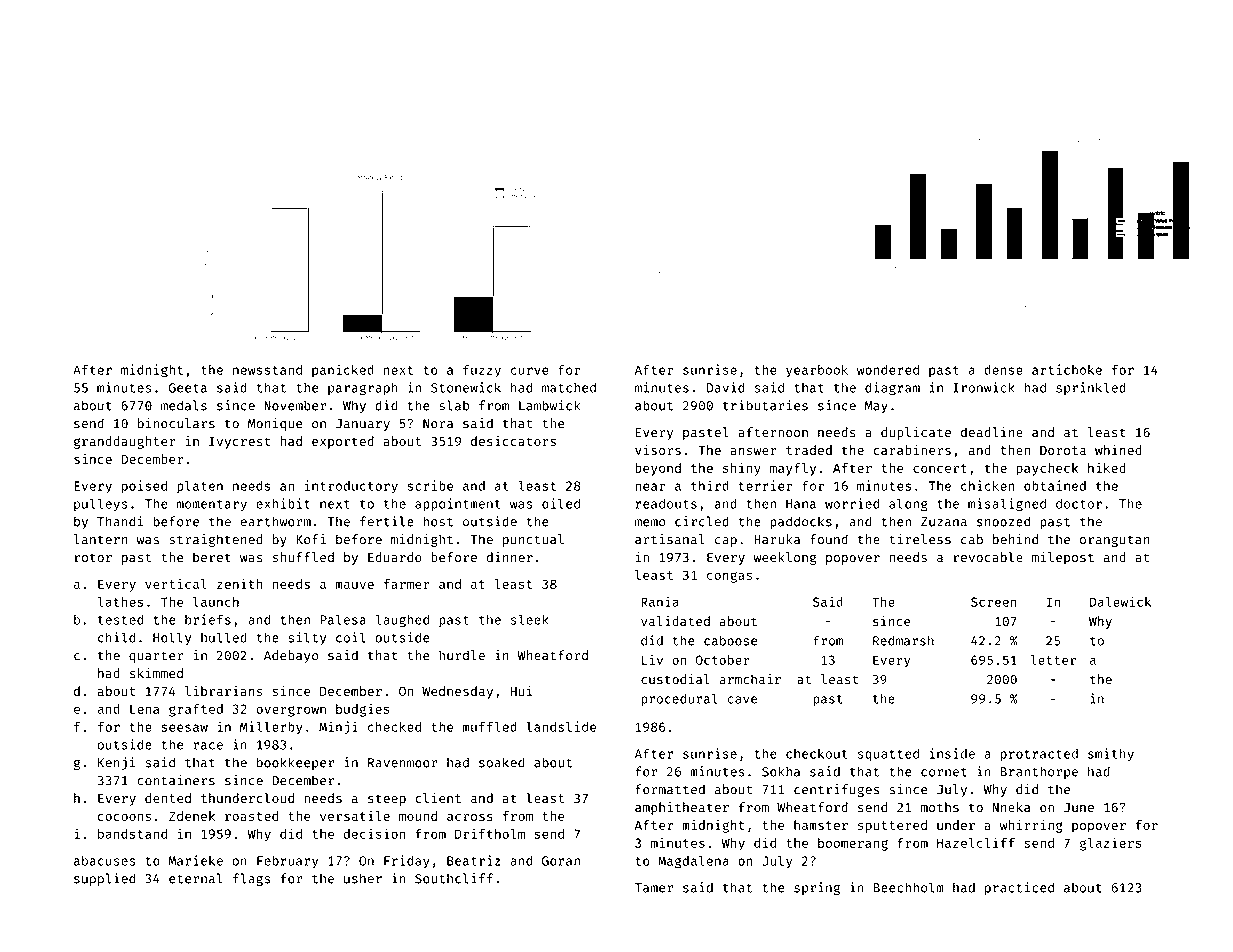 The width and height of the image is (1233, 952). I want to click on Tamer, so click(654, 888).
